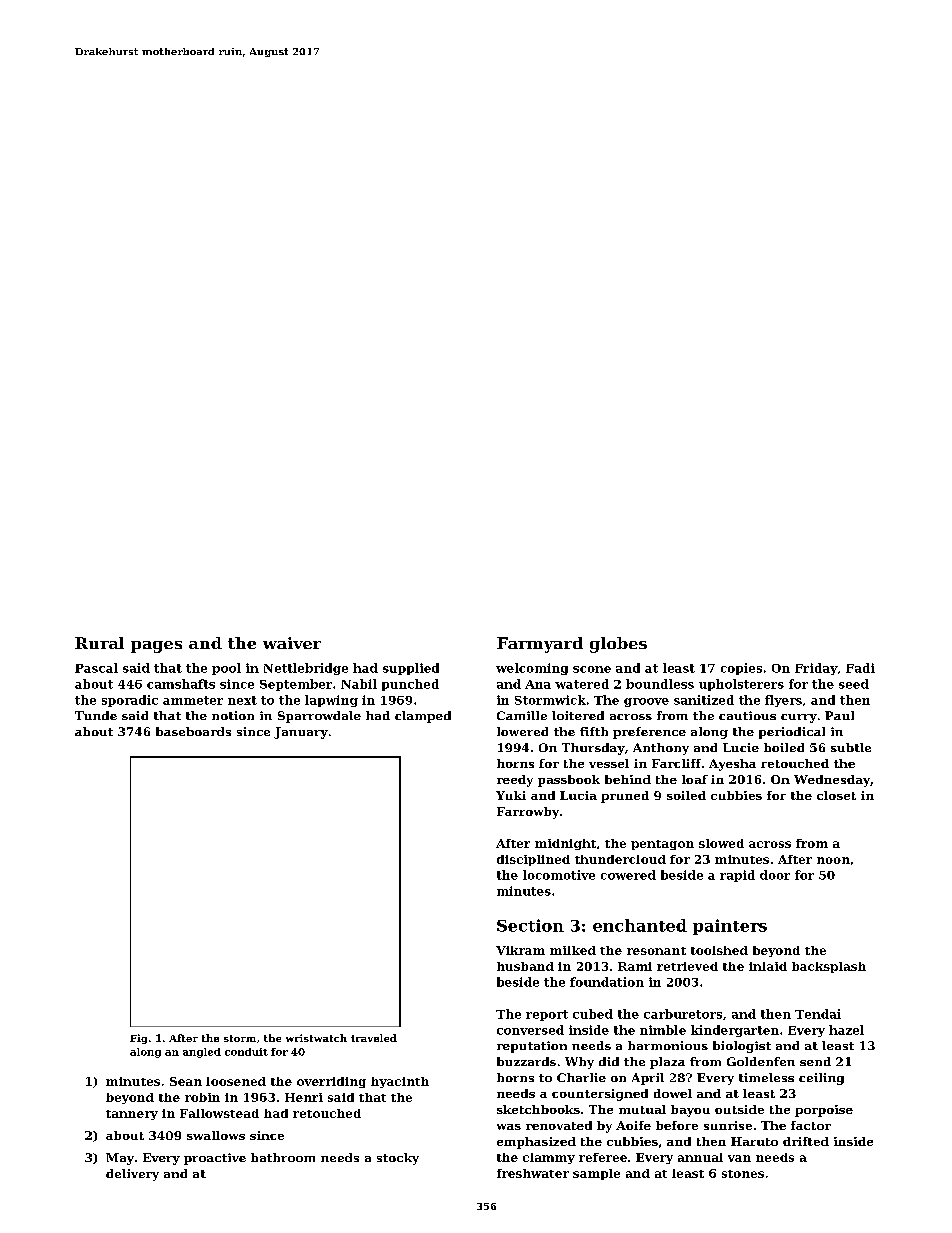 This image has width=952, height=1233. Describe the element at coordinates (138, 1039) in the image. I see `Fig` at that location.
